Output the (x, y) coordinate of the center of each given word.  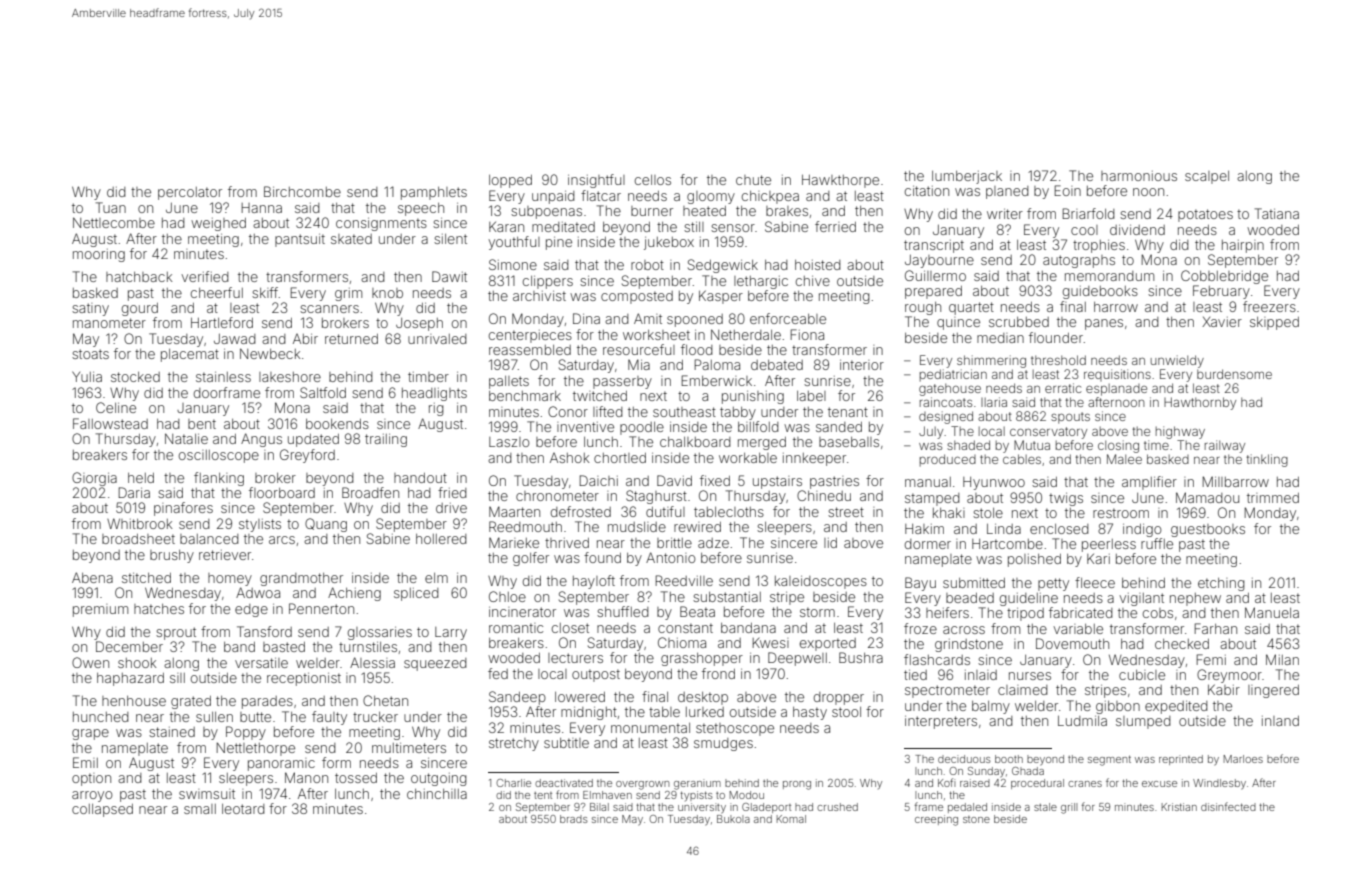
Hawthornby (1200, 403)
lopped (510, 181)
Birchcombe (302, 191)
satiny (90, 309)
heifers (947, 612)
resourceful (639, 349)
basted (284, 647)
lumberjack (967, 177)
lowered (580, 697)
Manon (306, 777)
